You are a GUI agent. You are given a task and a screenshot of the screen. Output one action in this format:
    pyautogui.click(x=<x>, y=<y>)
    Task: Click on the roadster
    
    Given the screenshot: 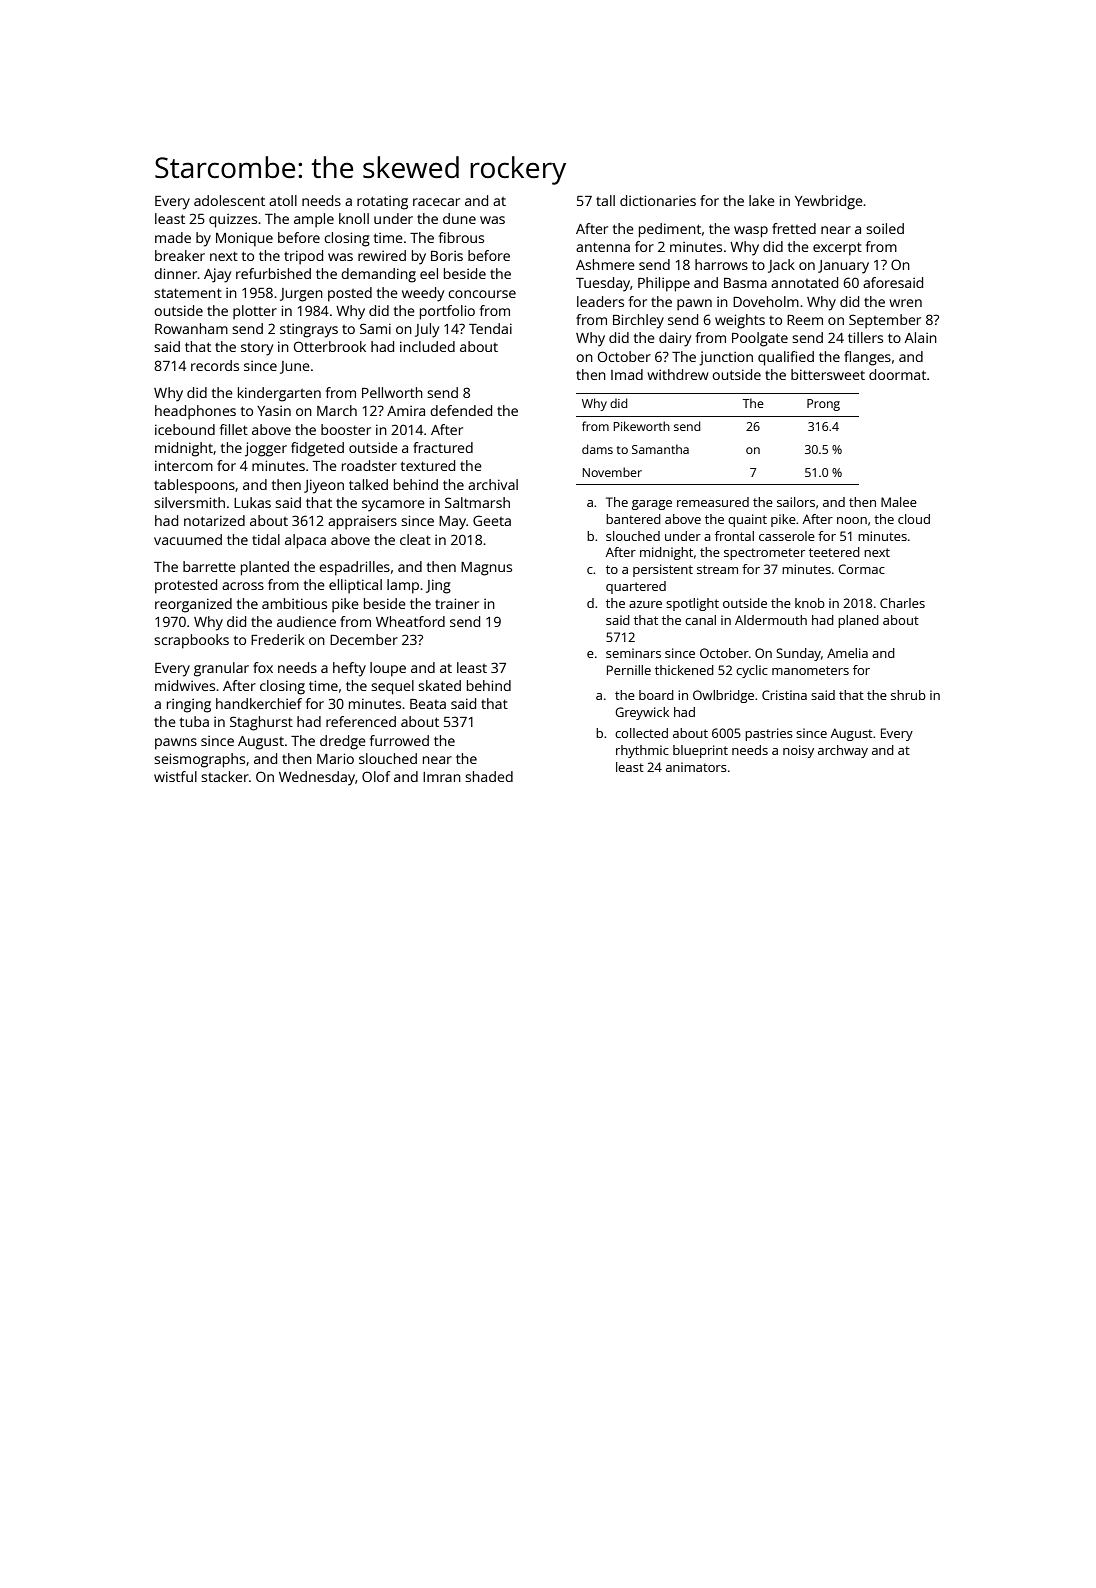 What is the action you would take?
    pyautogui.click(x=369, y=465)
